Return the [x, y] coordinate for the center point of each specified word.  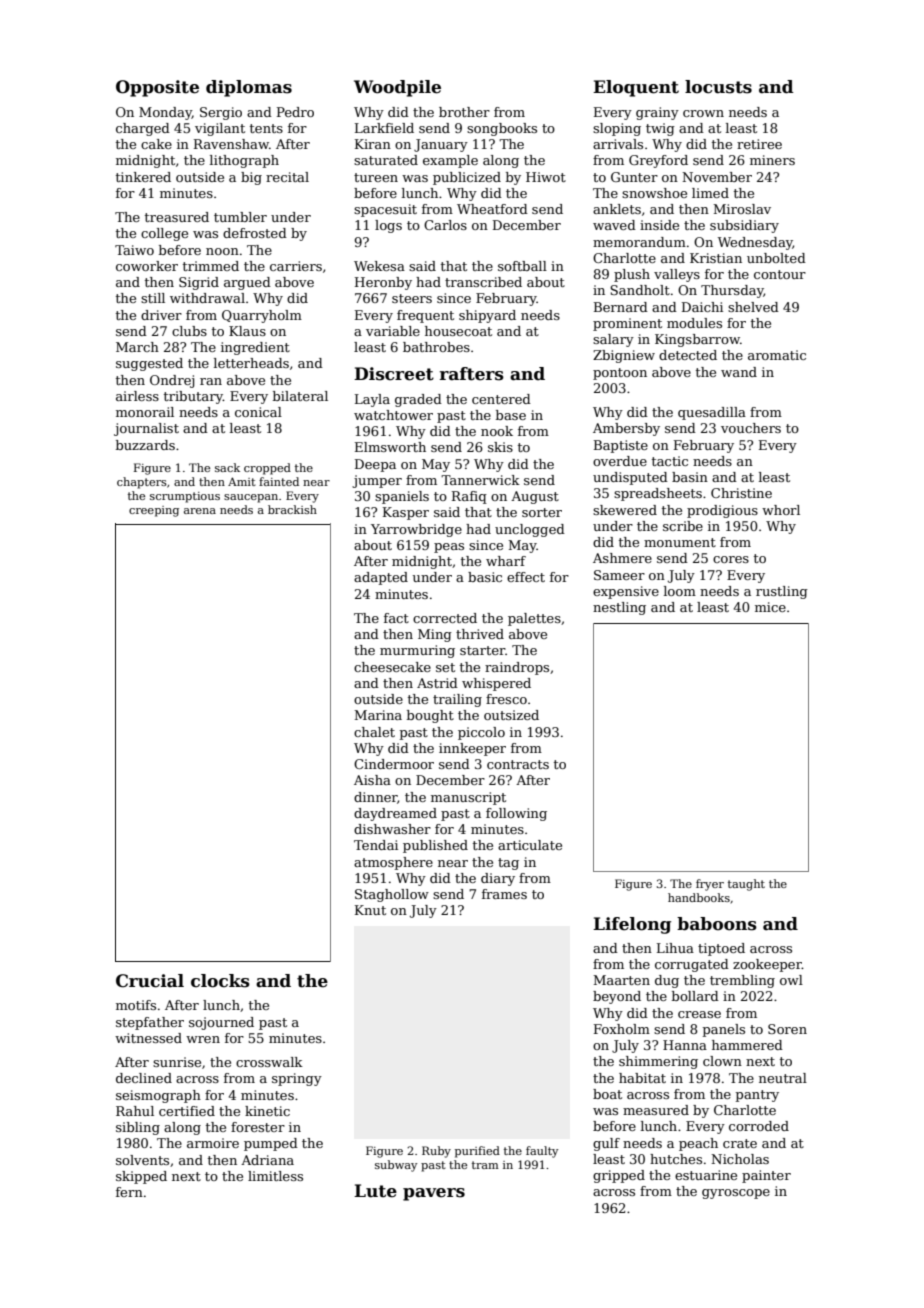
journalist [146, 429]
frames [504, 894]
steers [412, 298]
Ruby [436, 1152]
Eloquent [636, 88]
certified [187, 1111]
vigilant [220, 129]
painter [766, 1176]
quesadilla [712, 413]
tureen [376, 177]
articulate [530, 845]
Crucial [150, 981]
